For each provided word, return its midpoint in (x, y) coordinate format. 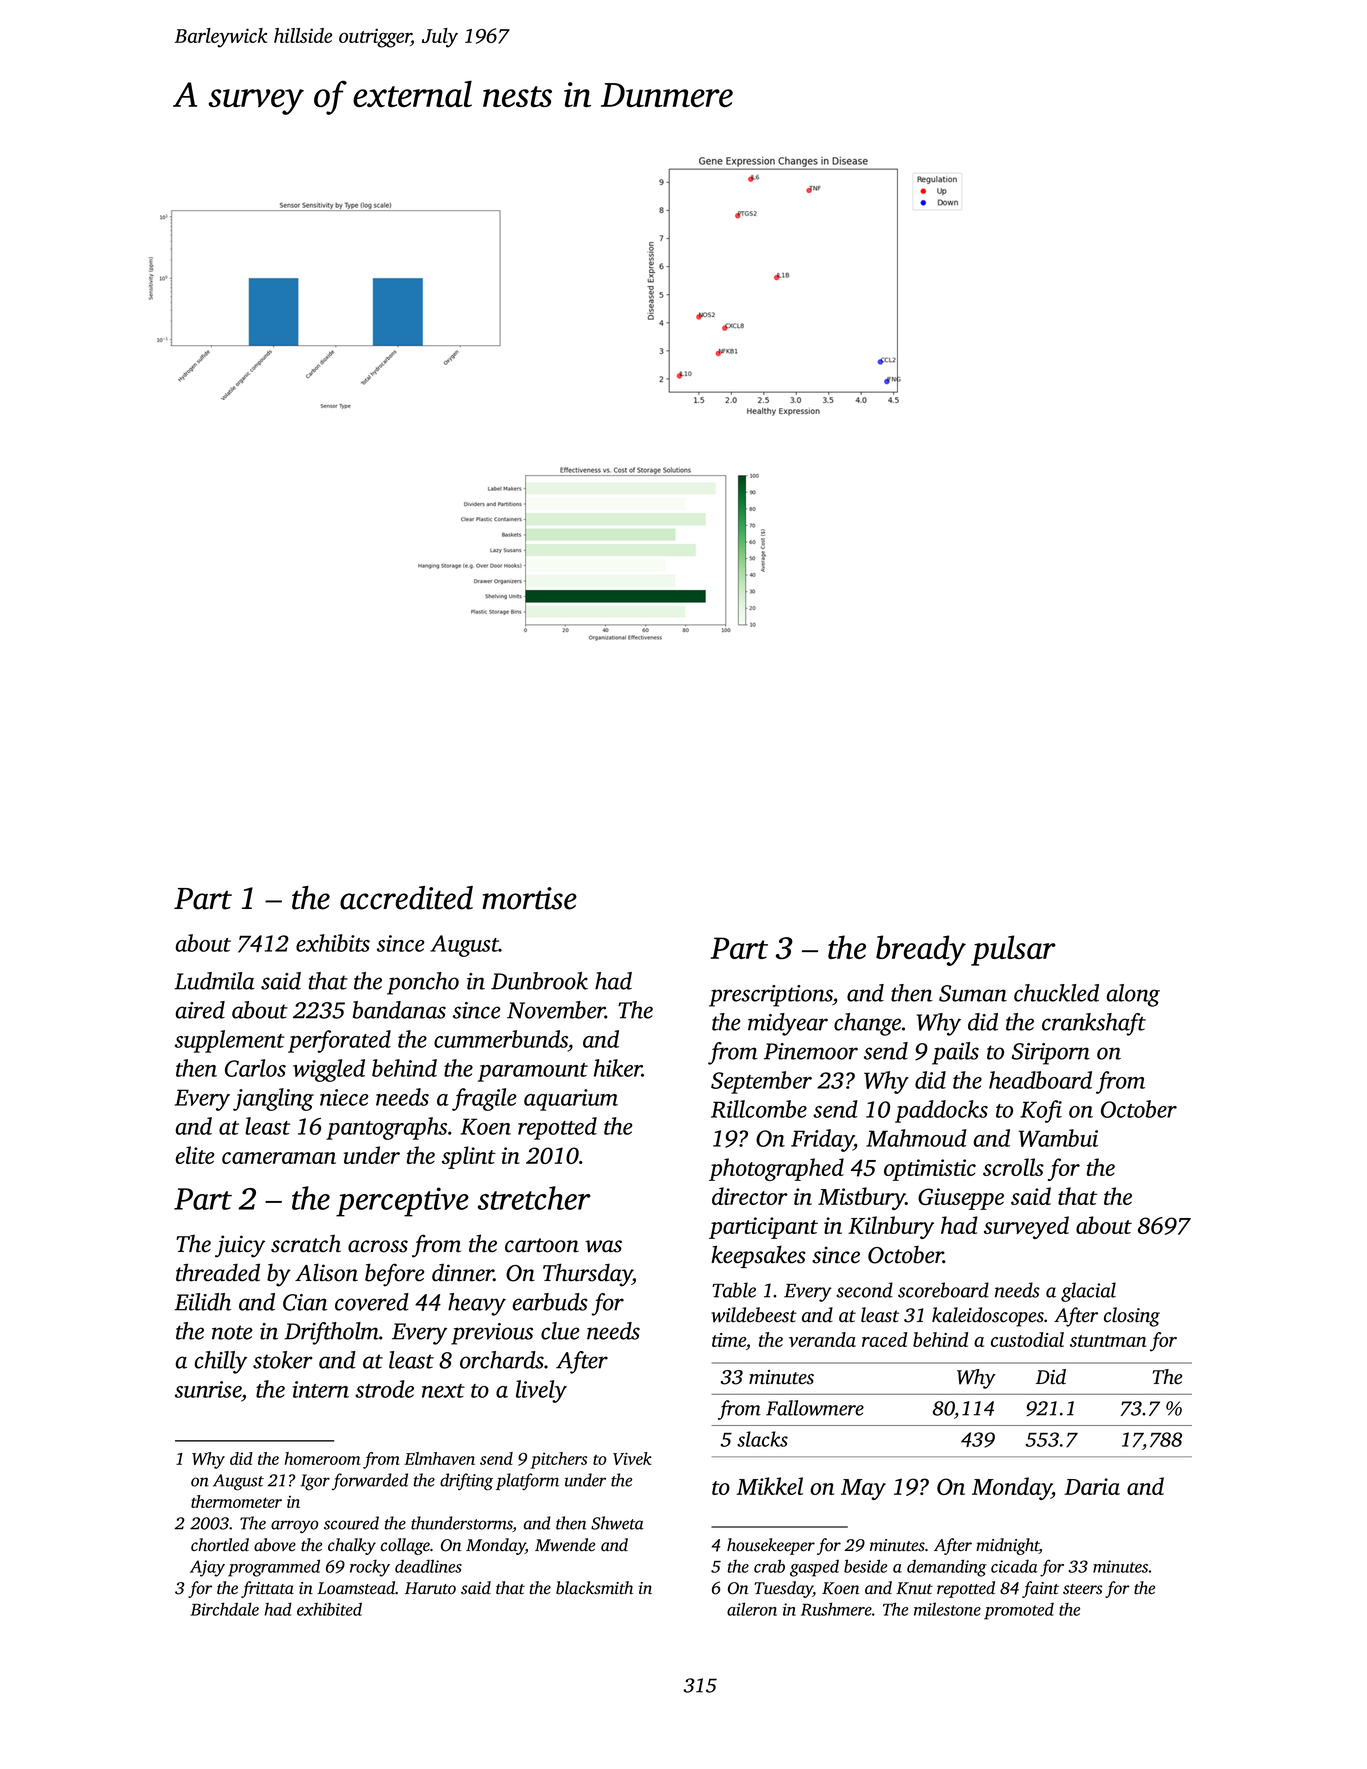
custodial (1027, 1339)
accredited (406, 898)
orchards (502, 1360)
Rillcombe (759, 1109)
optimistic (930, 1170)
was (603, 1246)
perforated (339, 1041)
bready (921, 950)
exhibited (329, 1609)
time (729, 1340)
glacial (1088, 1292)
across (378, 1246)
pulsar (1013, 950)
